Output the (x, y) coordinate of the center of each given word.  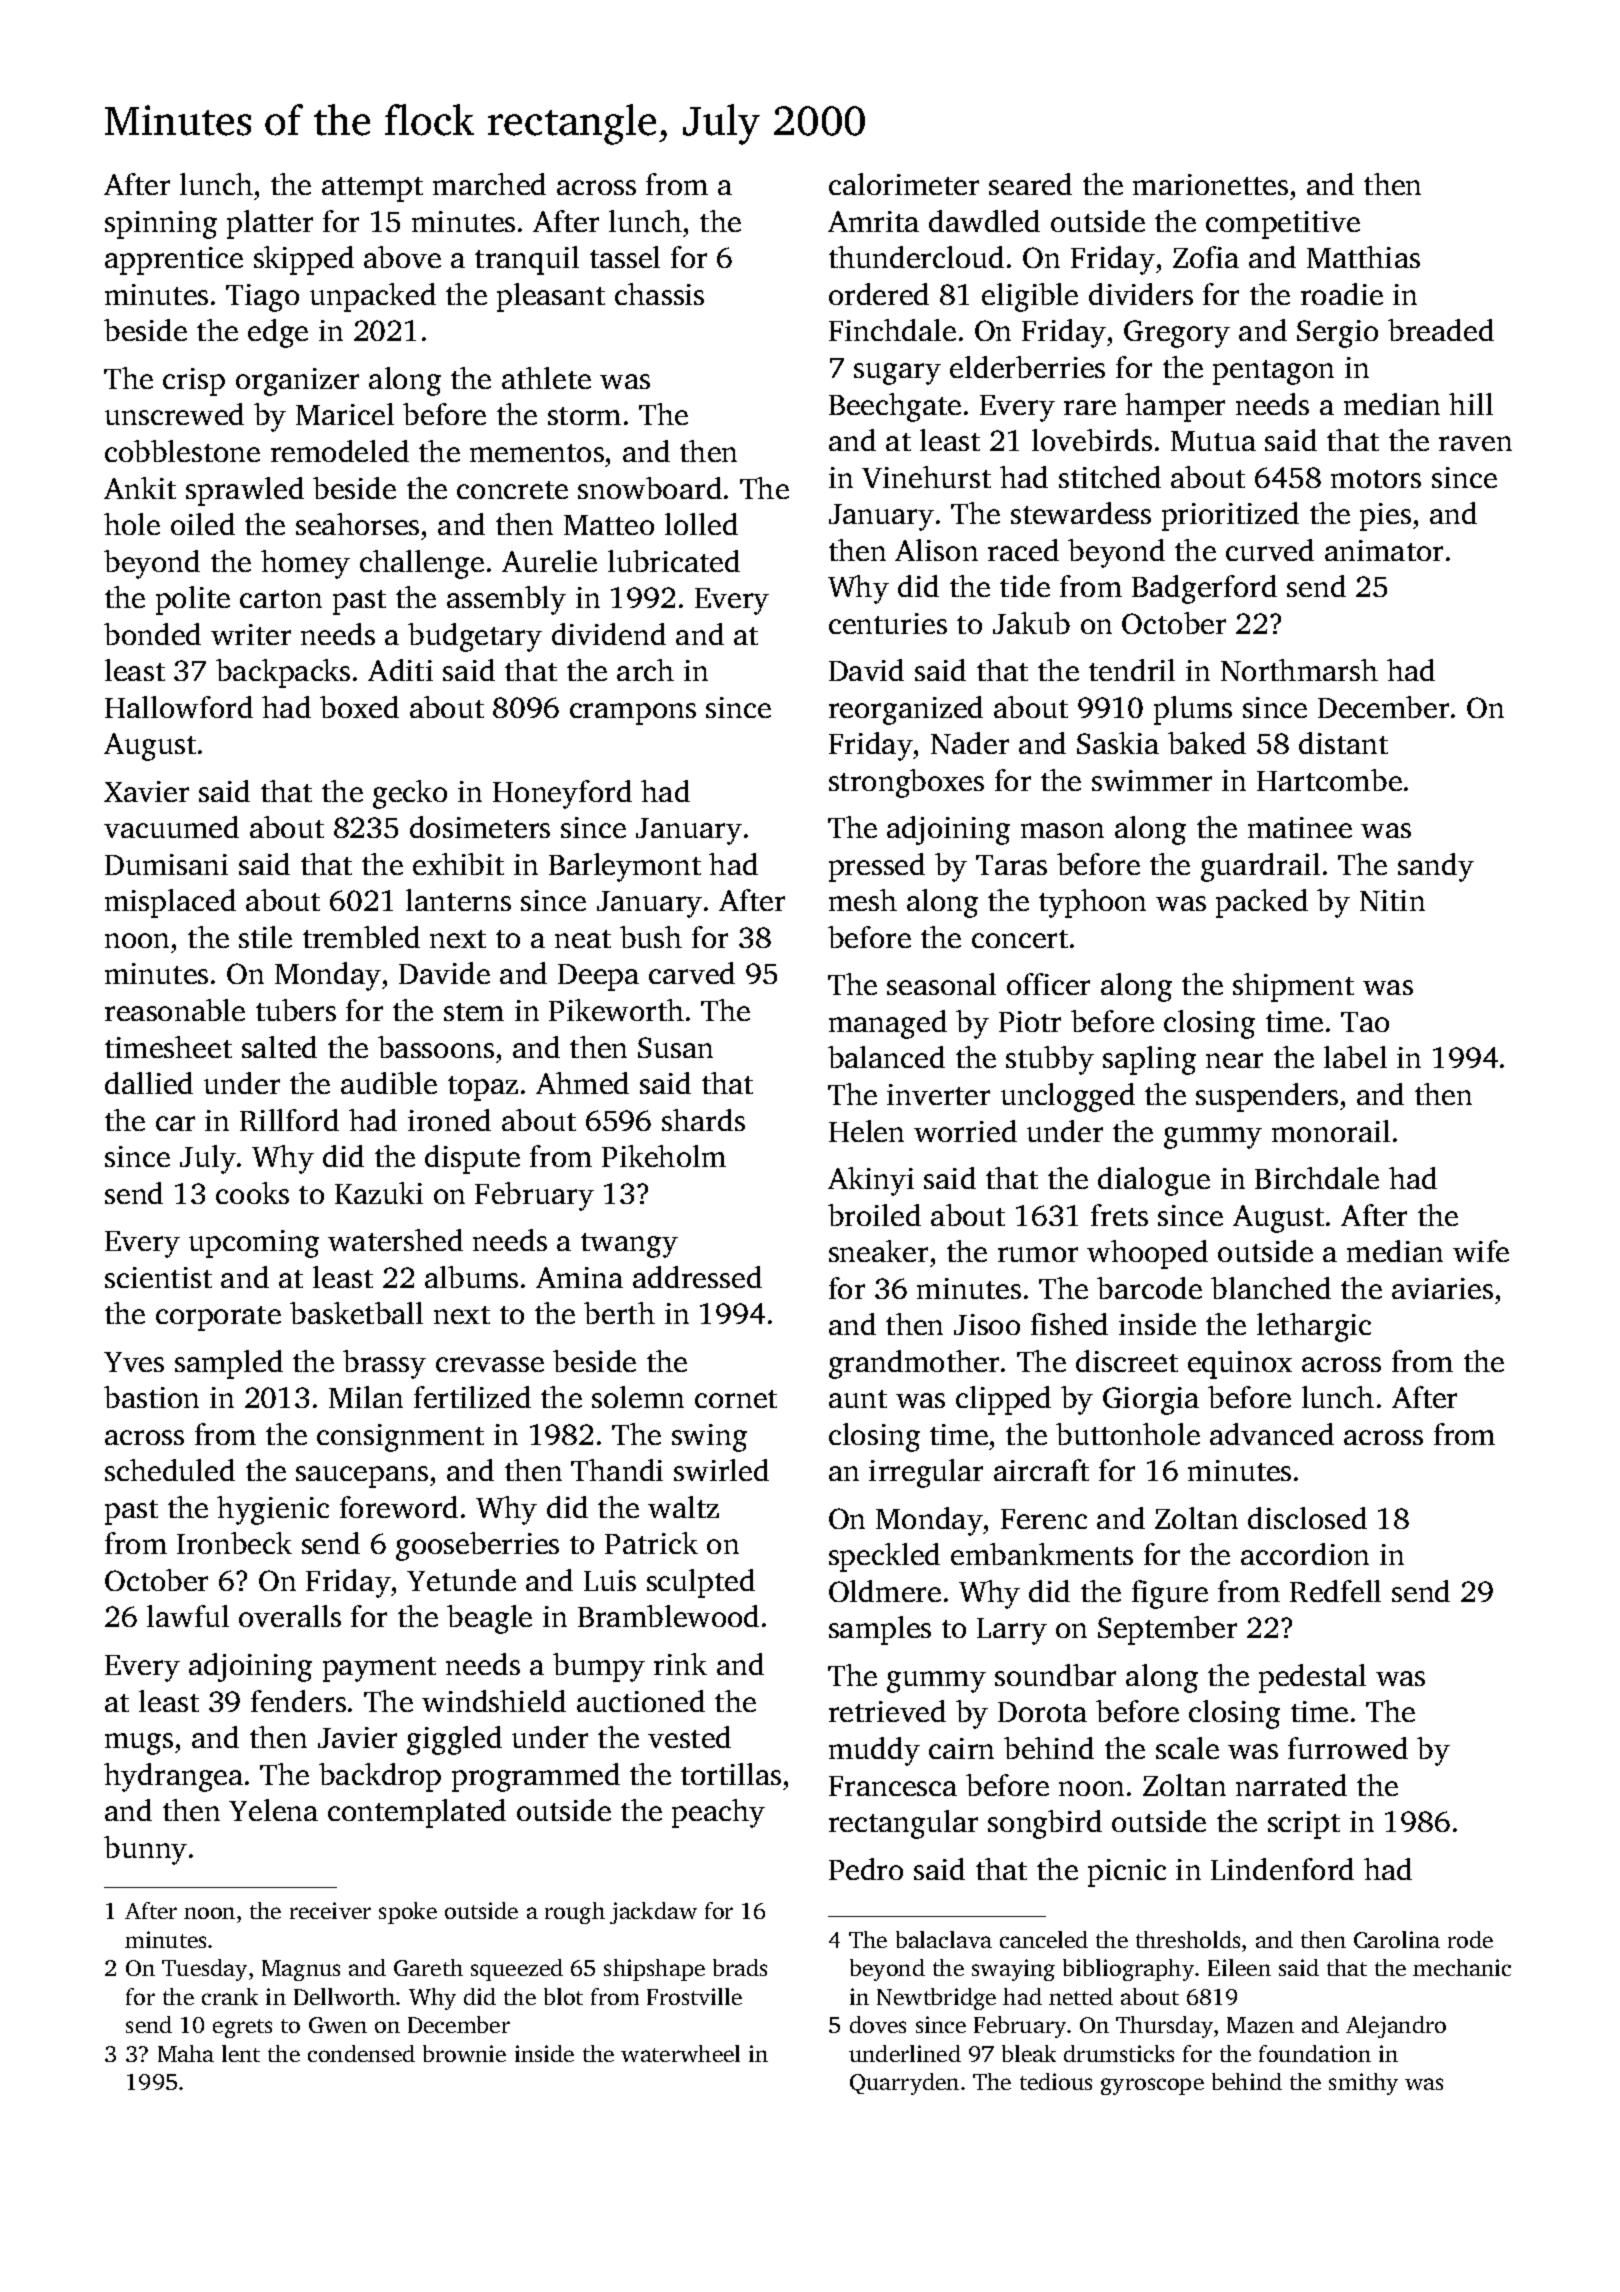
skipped (304, 260)
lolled (701, 524)
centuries (888, 623)
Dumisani (166, 864)
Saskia (1118, 743)
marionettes (1210, 184)
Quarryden (904, 2084)
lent (241, 2053)
